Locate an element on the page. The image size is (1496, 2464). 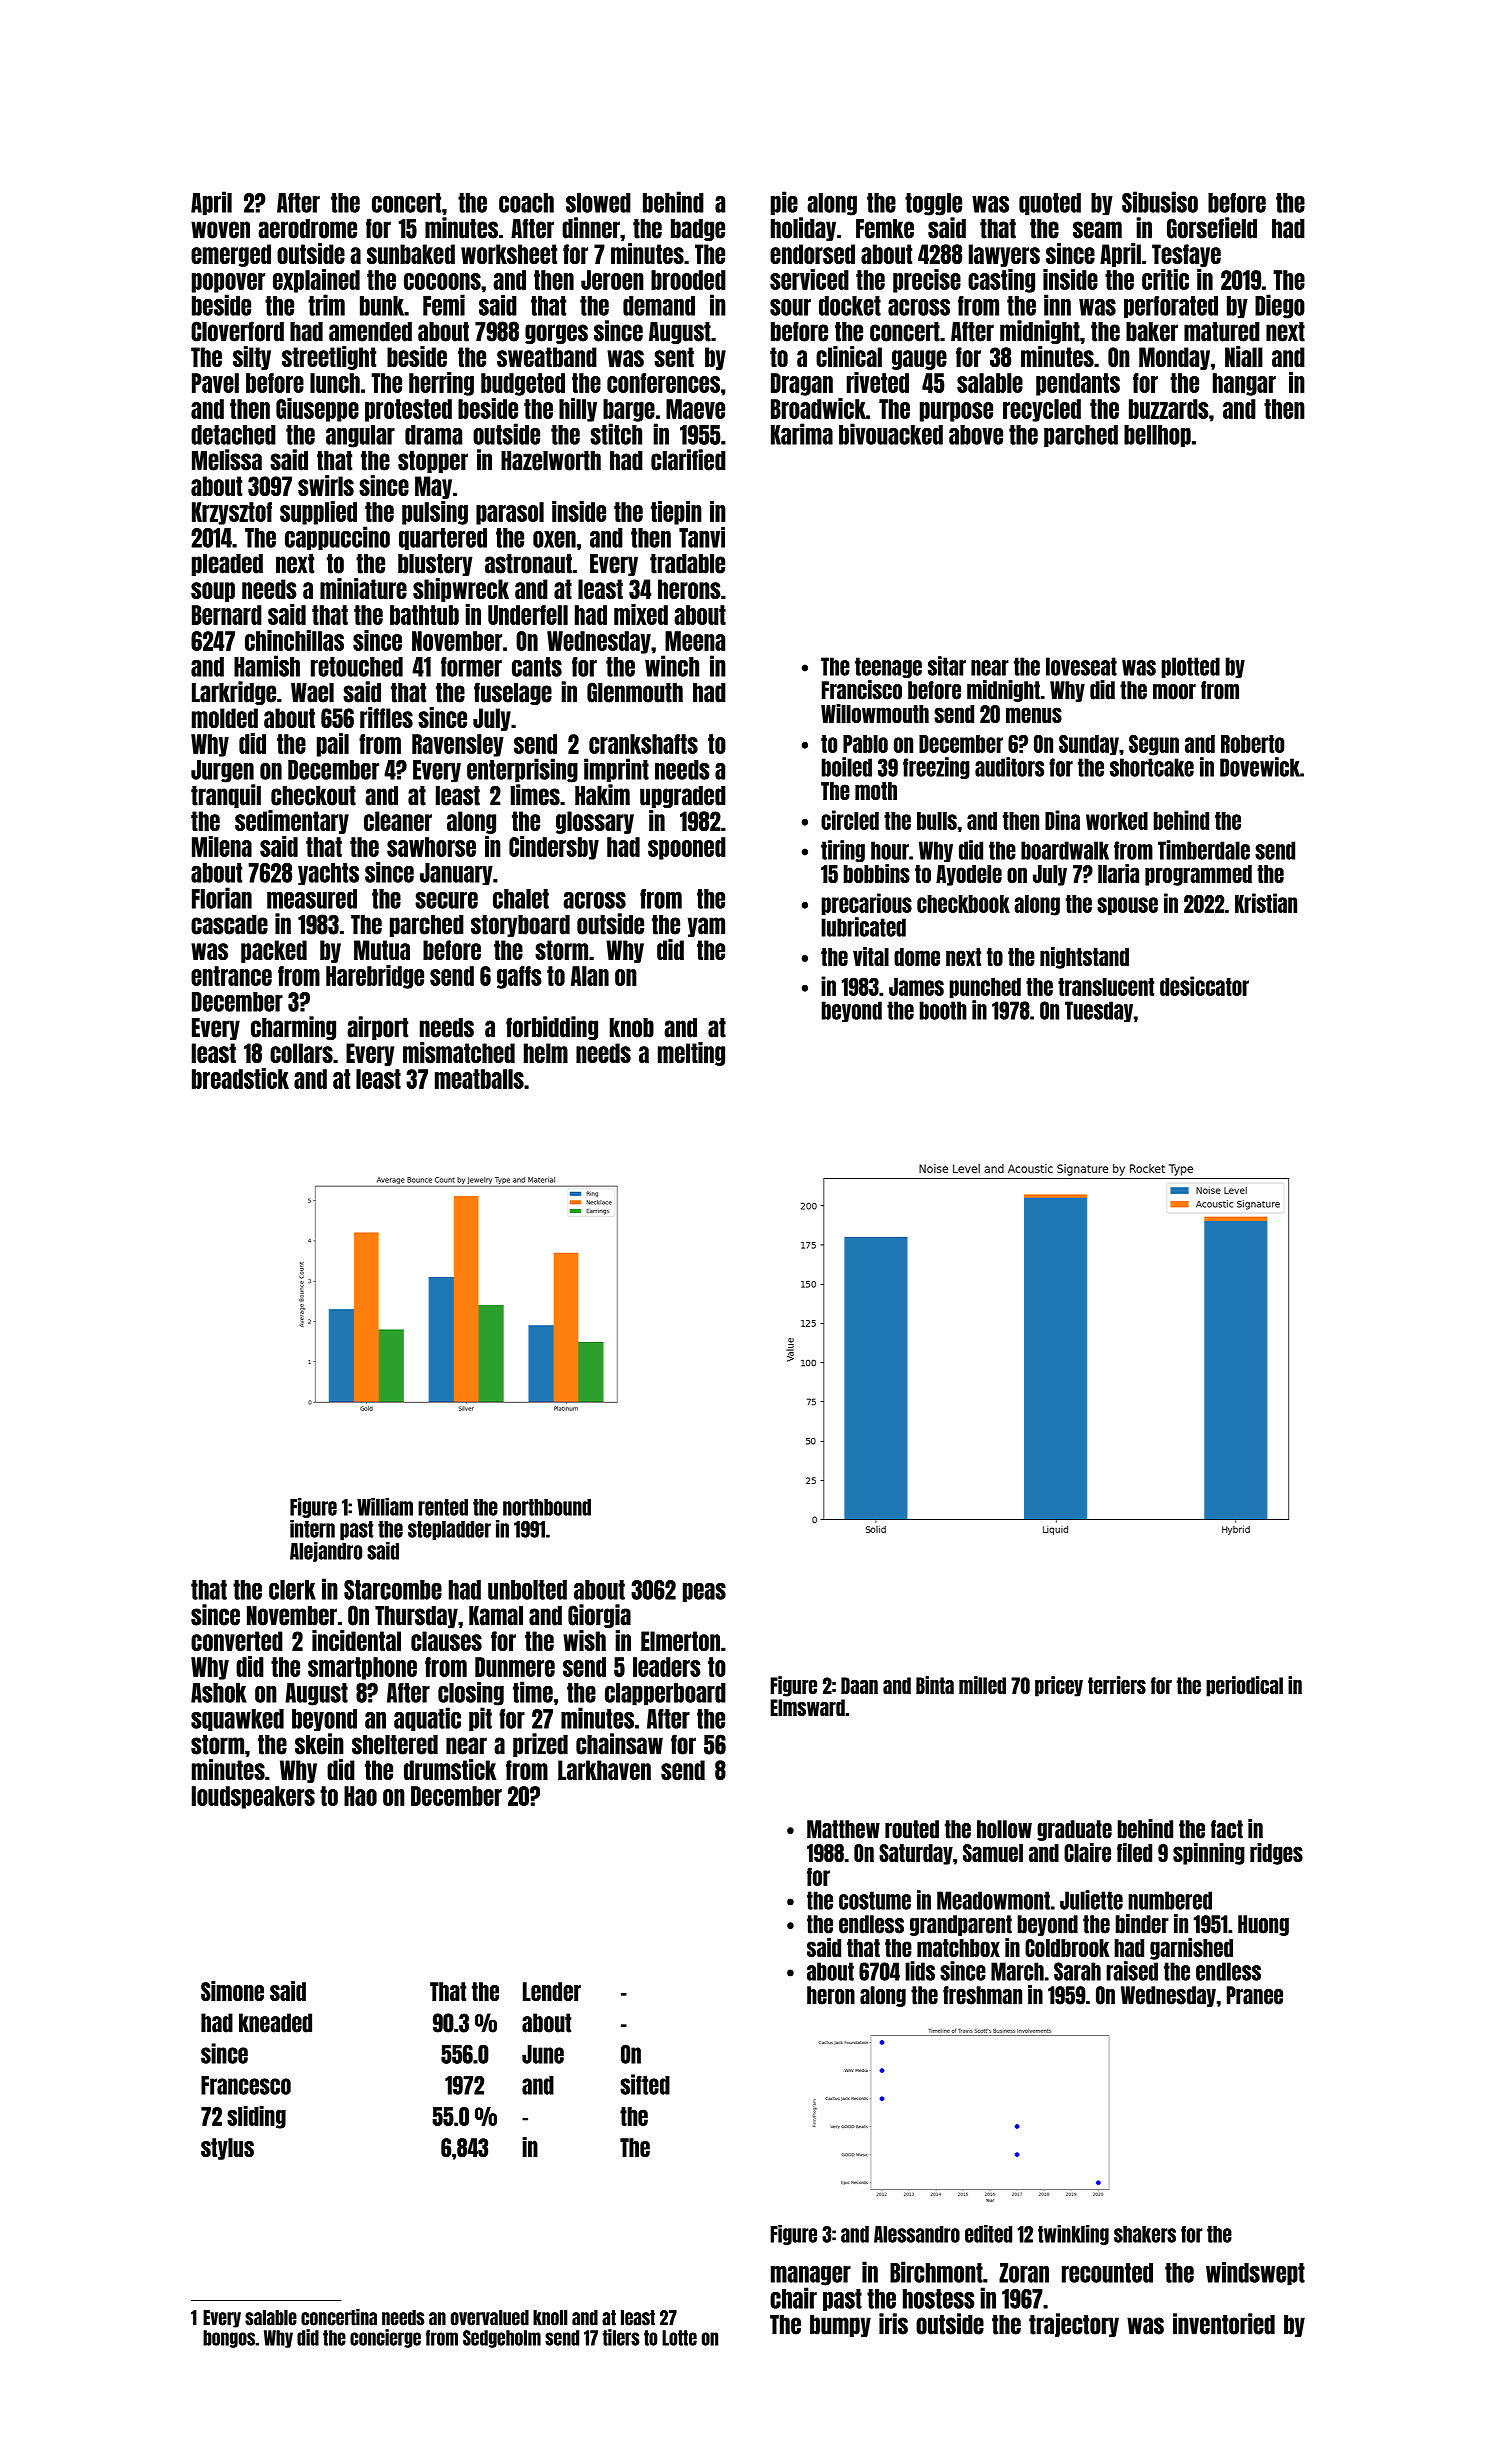
edited is located at coordinates (988, 2234).
